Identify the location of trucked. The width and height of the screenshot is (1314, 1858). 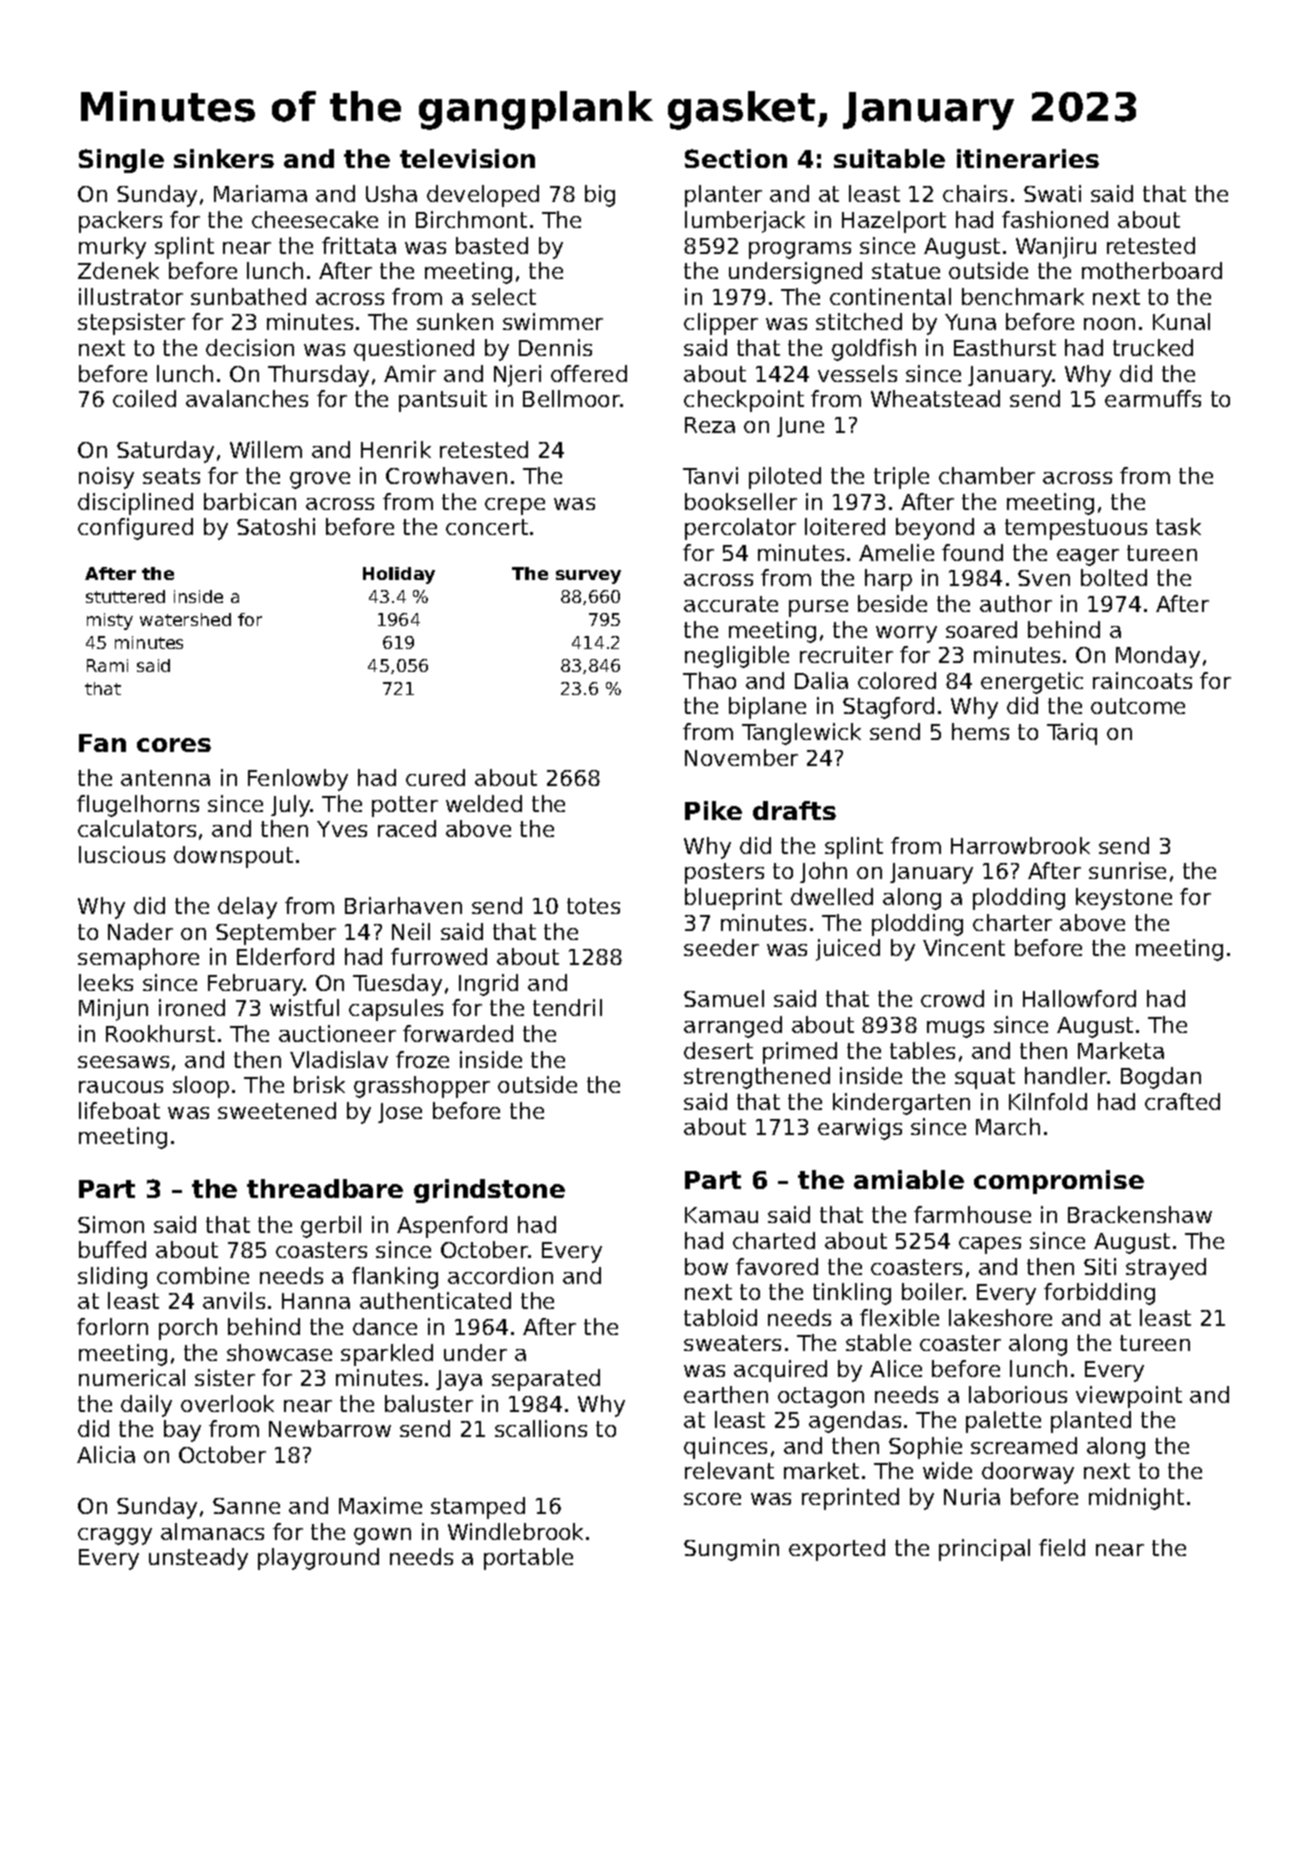
(1153, 347).
